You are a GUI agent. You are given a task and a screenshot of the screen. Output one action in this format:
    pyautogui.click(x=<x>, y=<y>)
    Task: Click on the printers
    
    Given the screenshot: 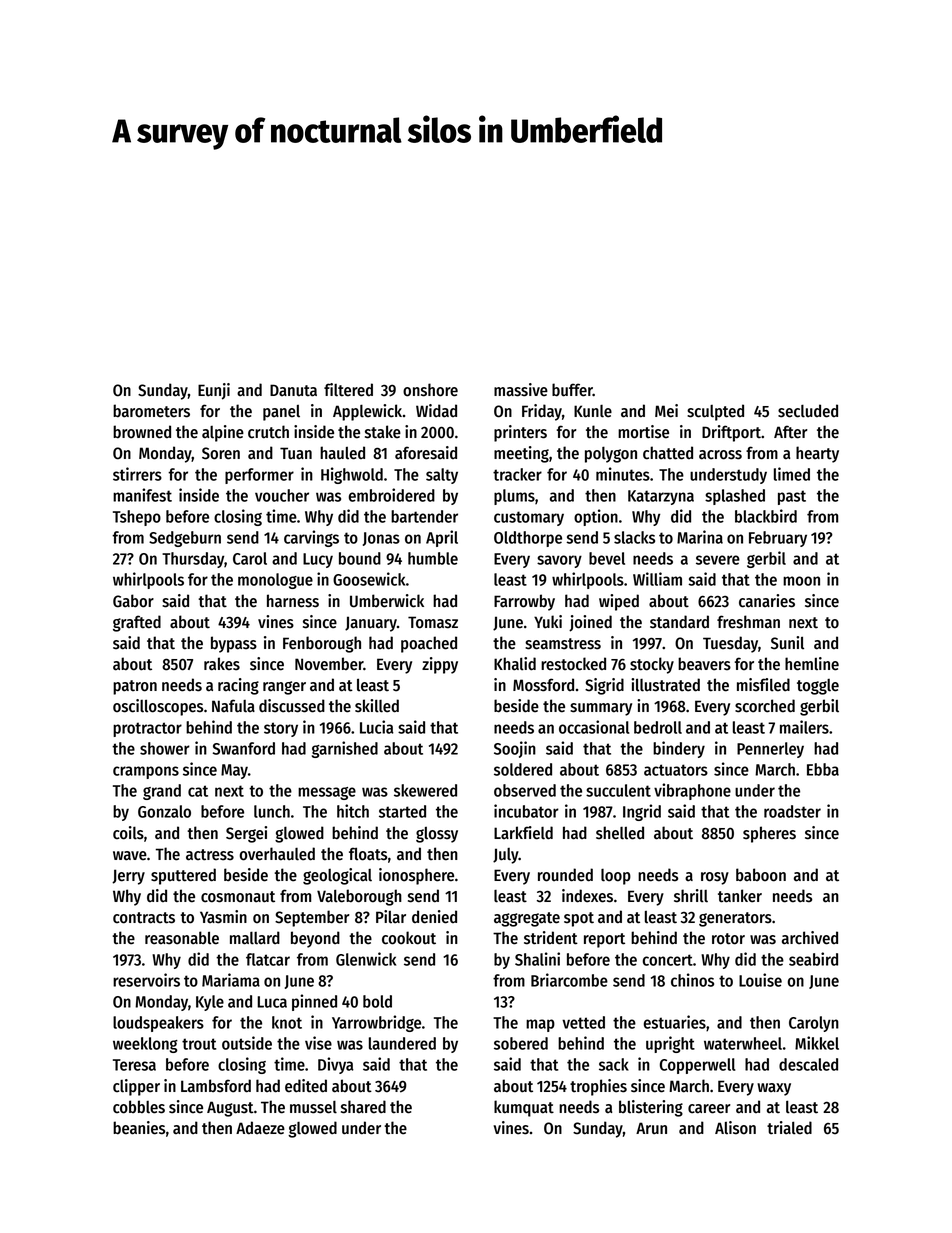 What is the action you would take?
    pyautogui.click(x=520, y=433)
